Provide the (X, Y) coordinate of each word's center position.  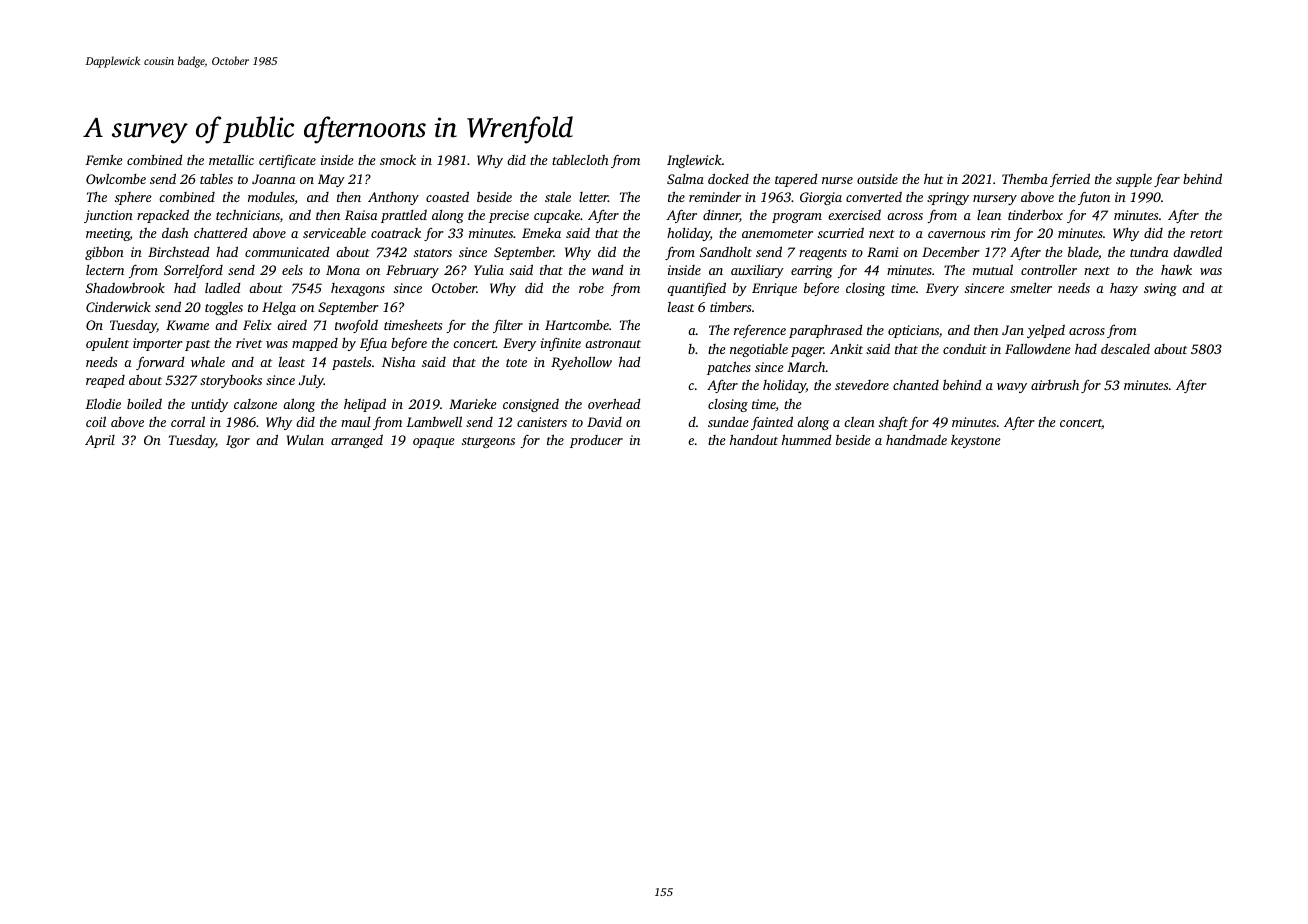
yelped (1046, 331)
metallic (231, 160)
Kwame (187, 325)
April (100, 441)
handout (754, 439)
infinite (561, 344)
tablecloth (580, 159)
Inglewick (694, 161)
